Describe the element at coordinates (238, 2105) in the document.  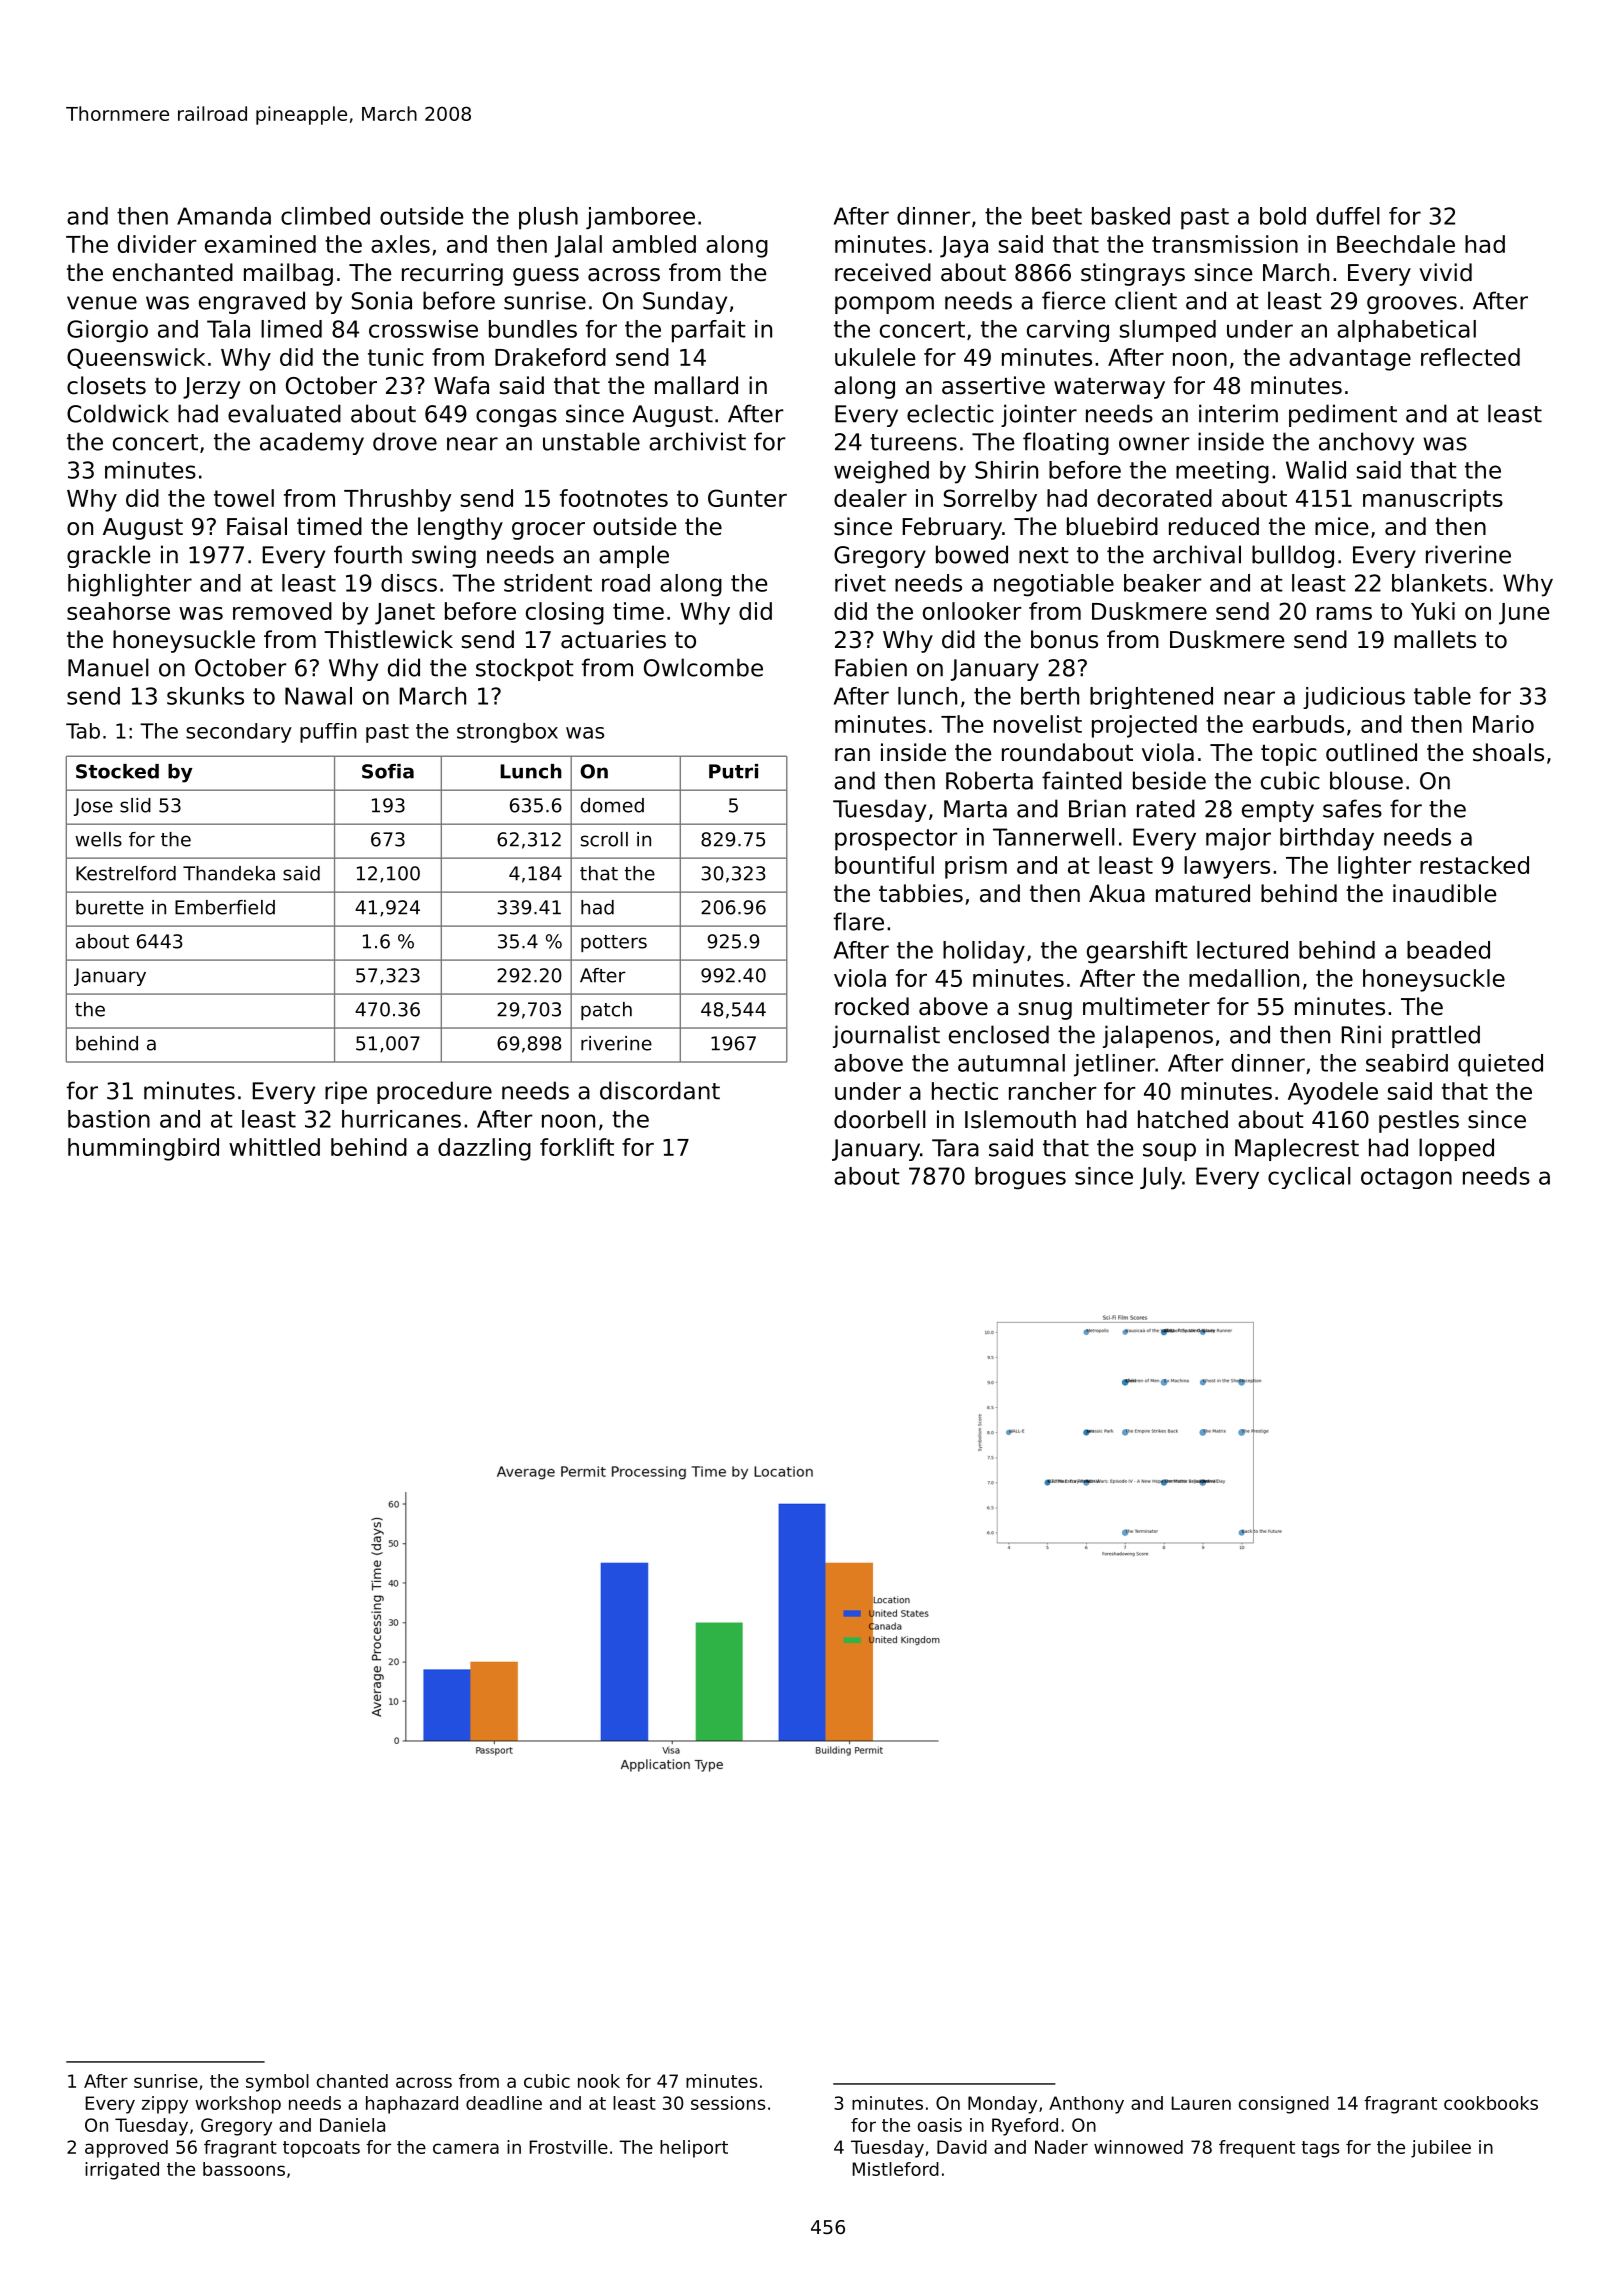
I see `workshop` at that location.
